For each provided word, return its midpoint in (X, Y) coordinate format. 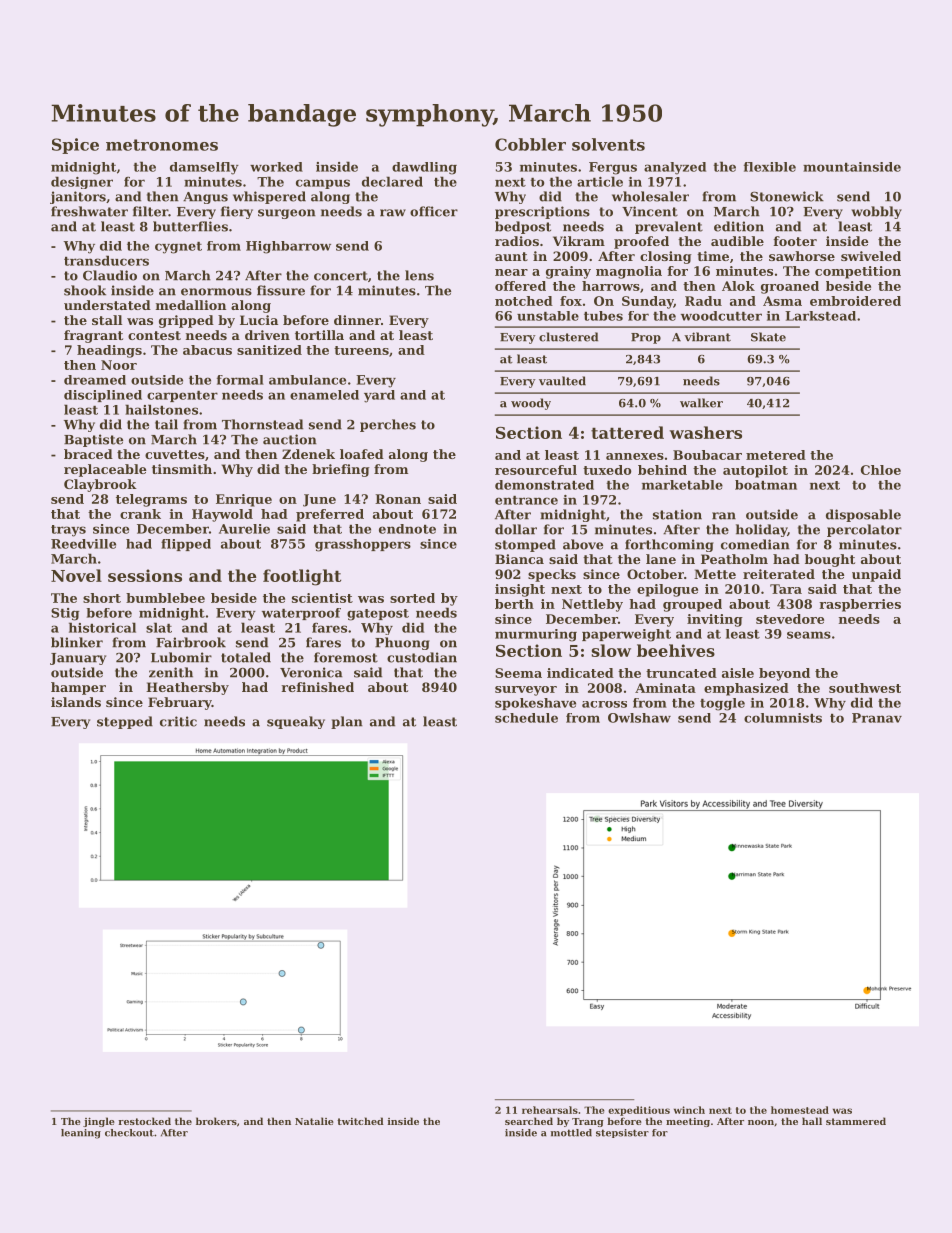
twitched (360, 1121)
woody (531, 404)
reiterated (779, 574)
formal (240, 380)
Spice (75, 146)
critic (178, 721)
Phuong (402, 643)
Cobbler (530, 144)
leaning (81, 1134)
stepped (125, 722)
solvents (608, 144)
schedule (526, 718)
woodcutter (721, 316)
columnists (783, 718)
